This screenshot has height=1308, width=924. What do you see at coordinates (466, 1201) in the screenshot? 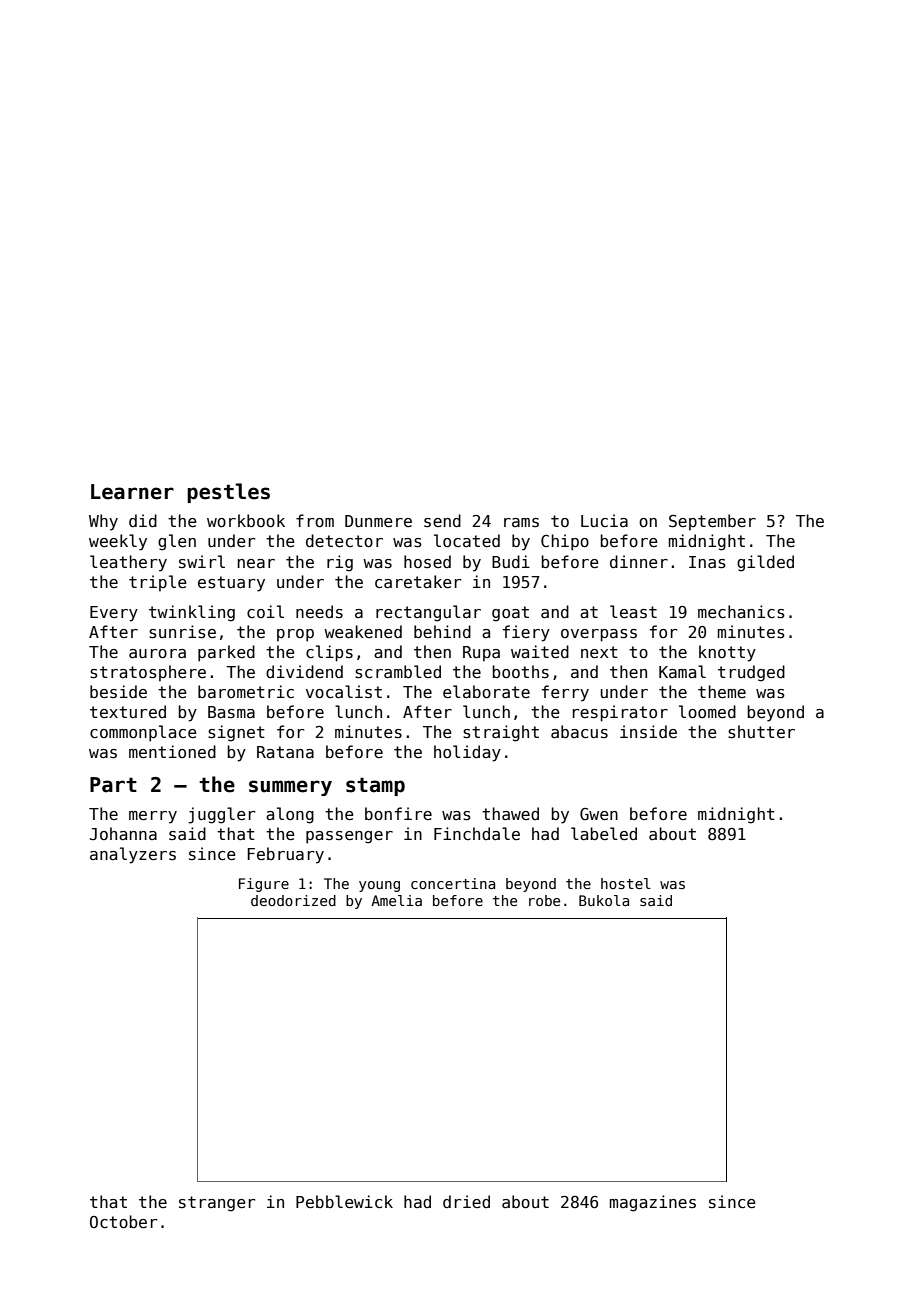
I see `dried` at bounding box center [466, 1201].
